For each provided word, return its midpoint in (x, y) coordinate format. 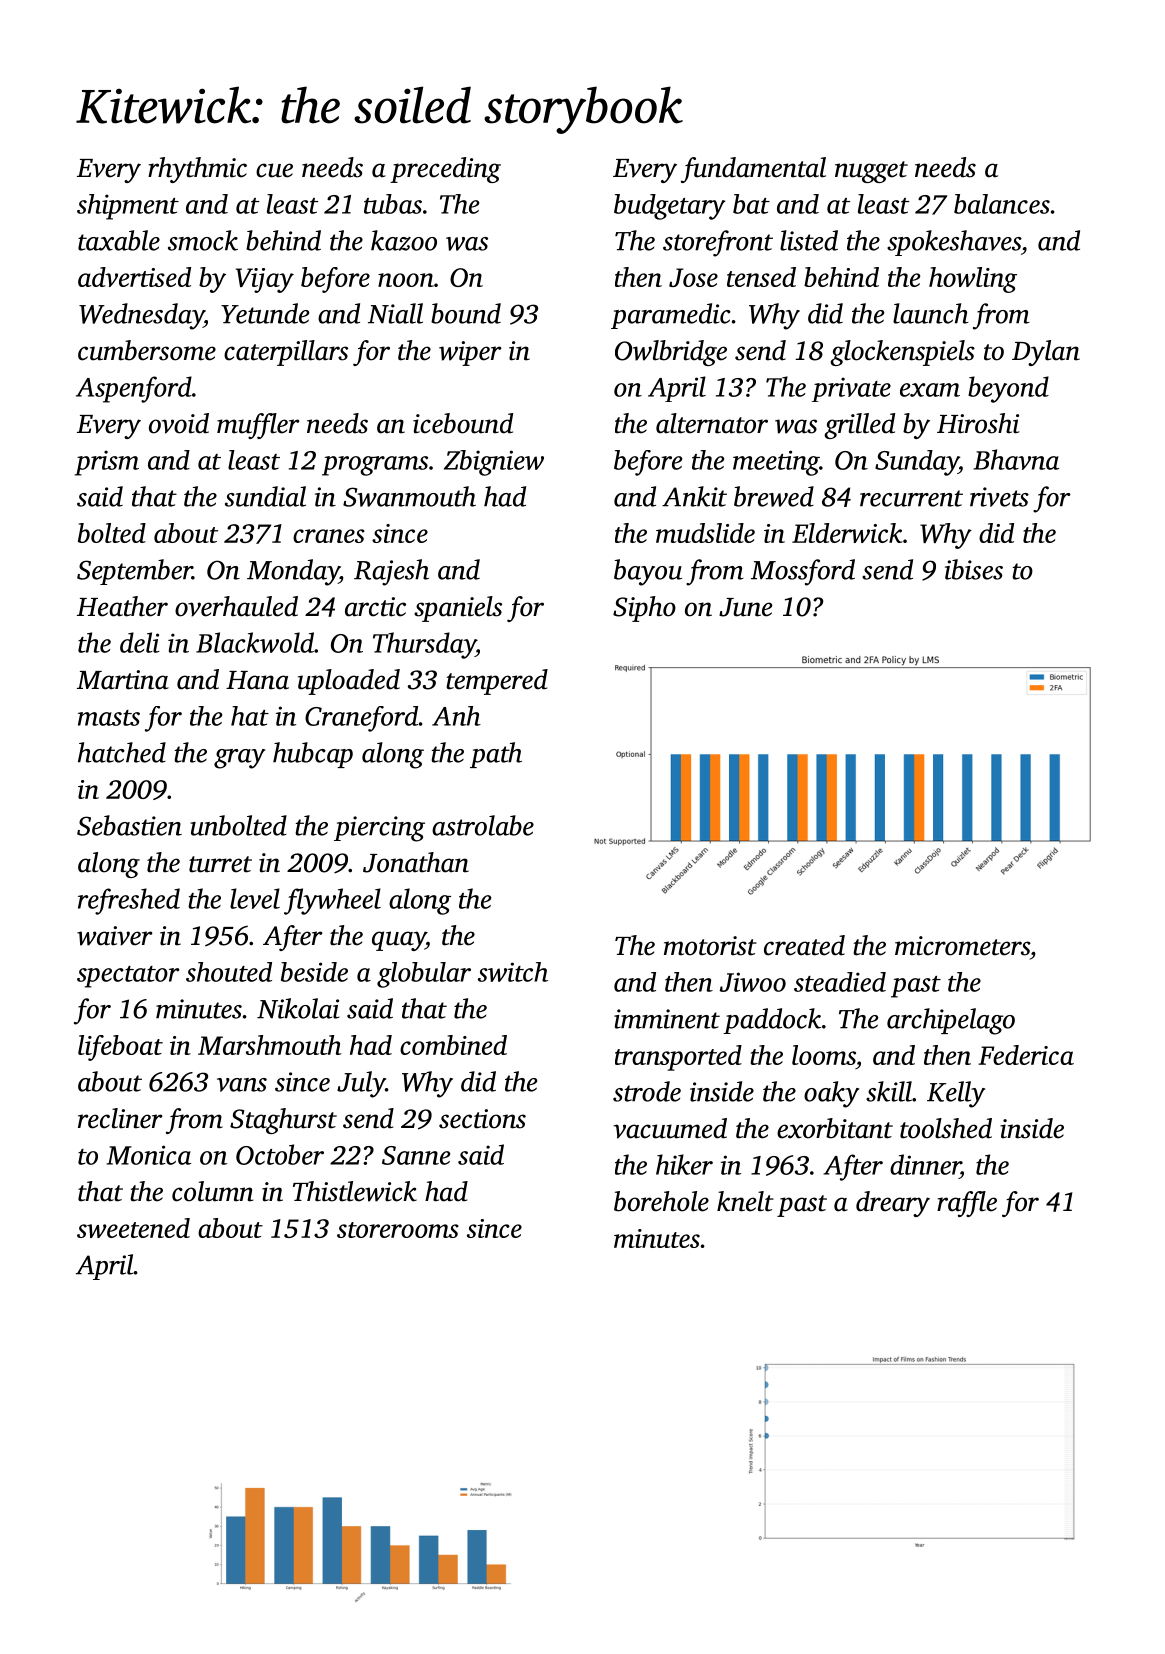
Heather (122, 606)
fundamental (753, 170)
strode (647, 1091)
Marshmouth (270, 1045)
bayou (648, 572)
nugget (871, 172)
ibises (974, 569)
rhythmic (197, 170)
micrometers (962, 946)
